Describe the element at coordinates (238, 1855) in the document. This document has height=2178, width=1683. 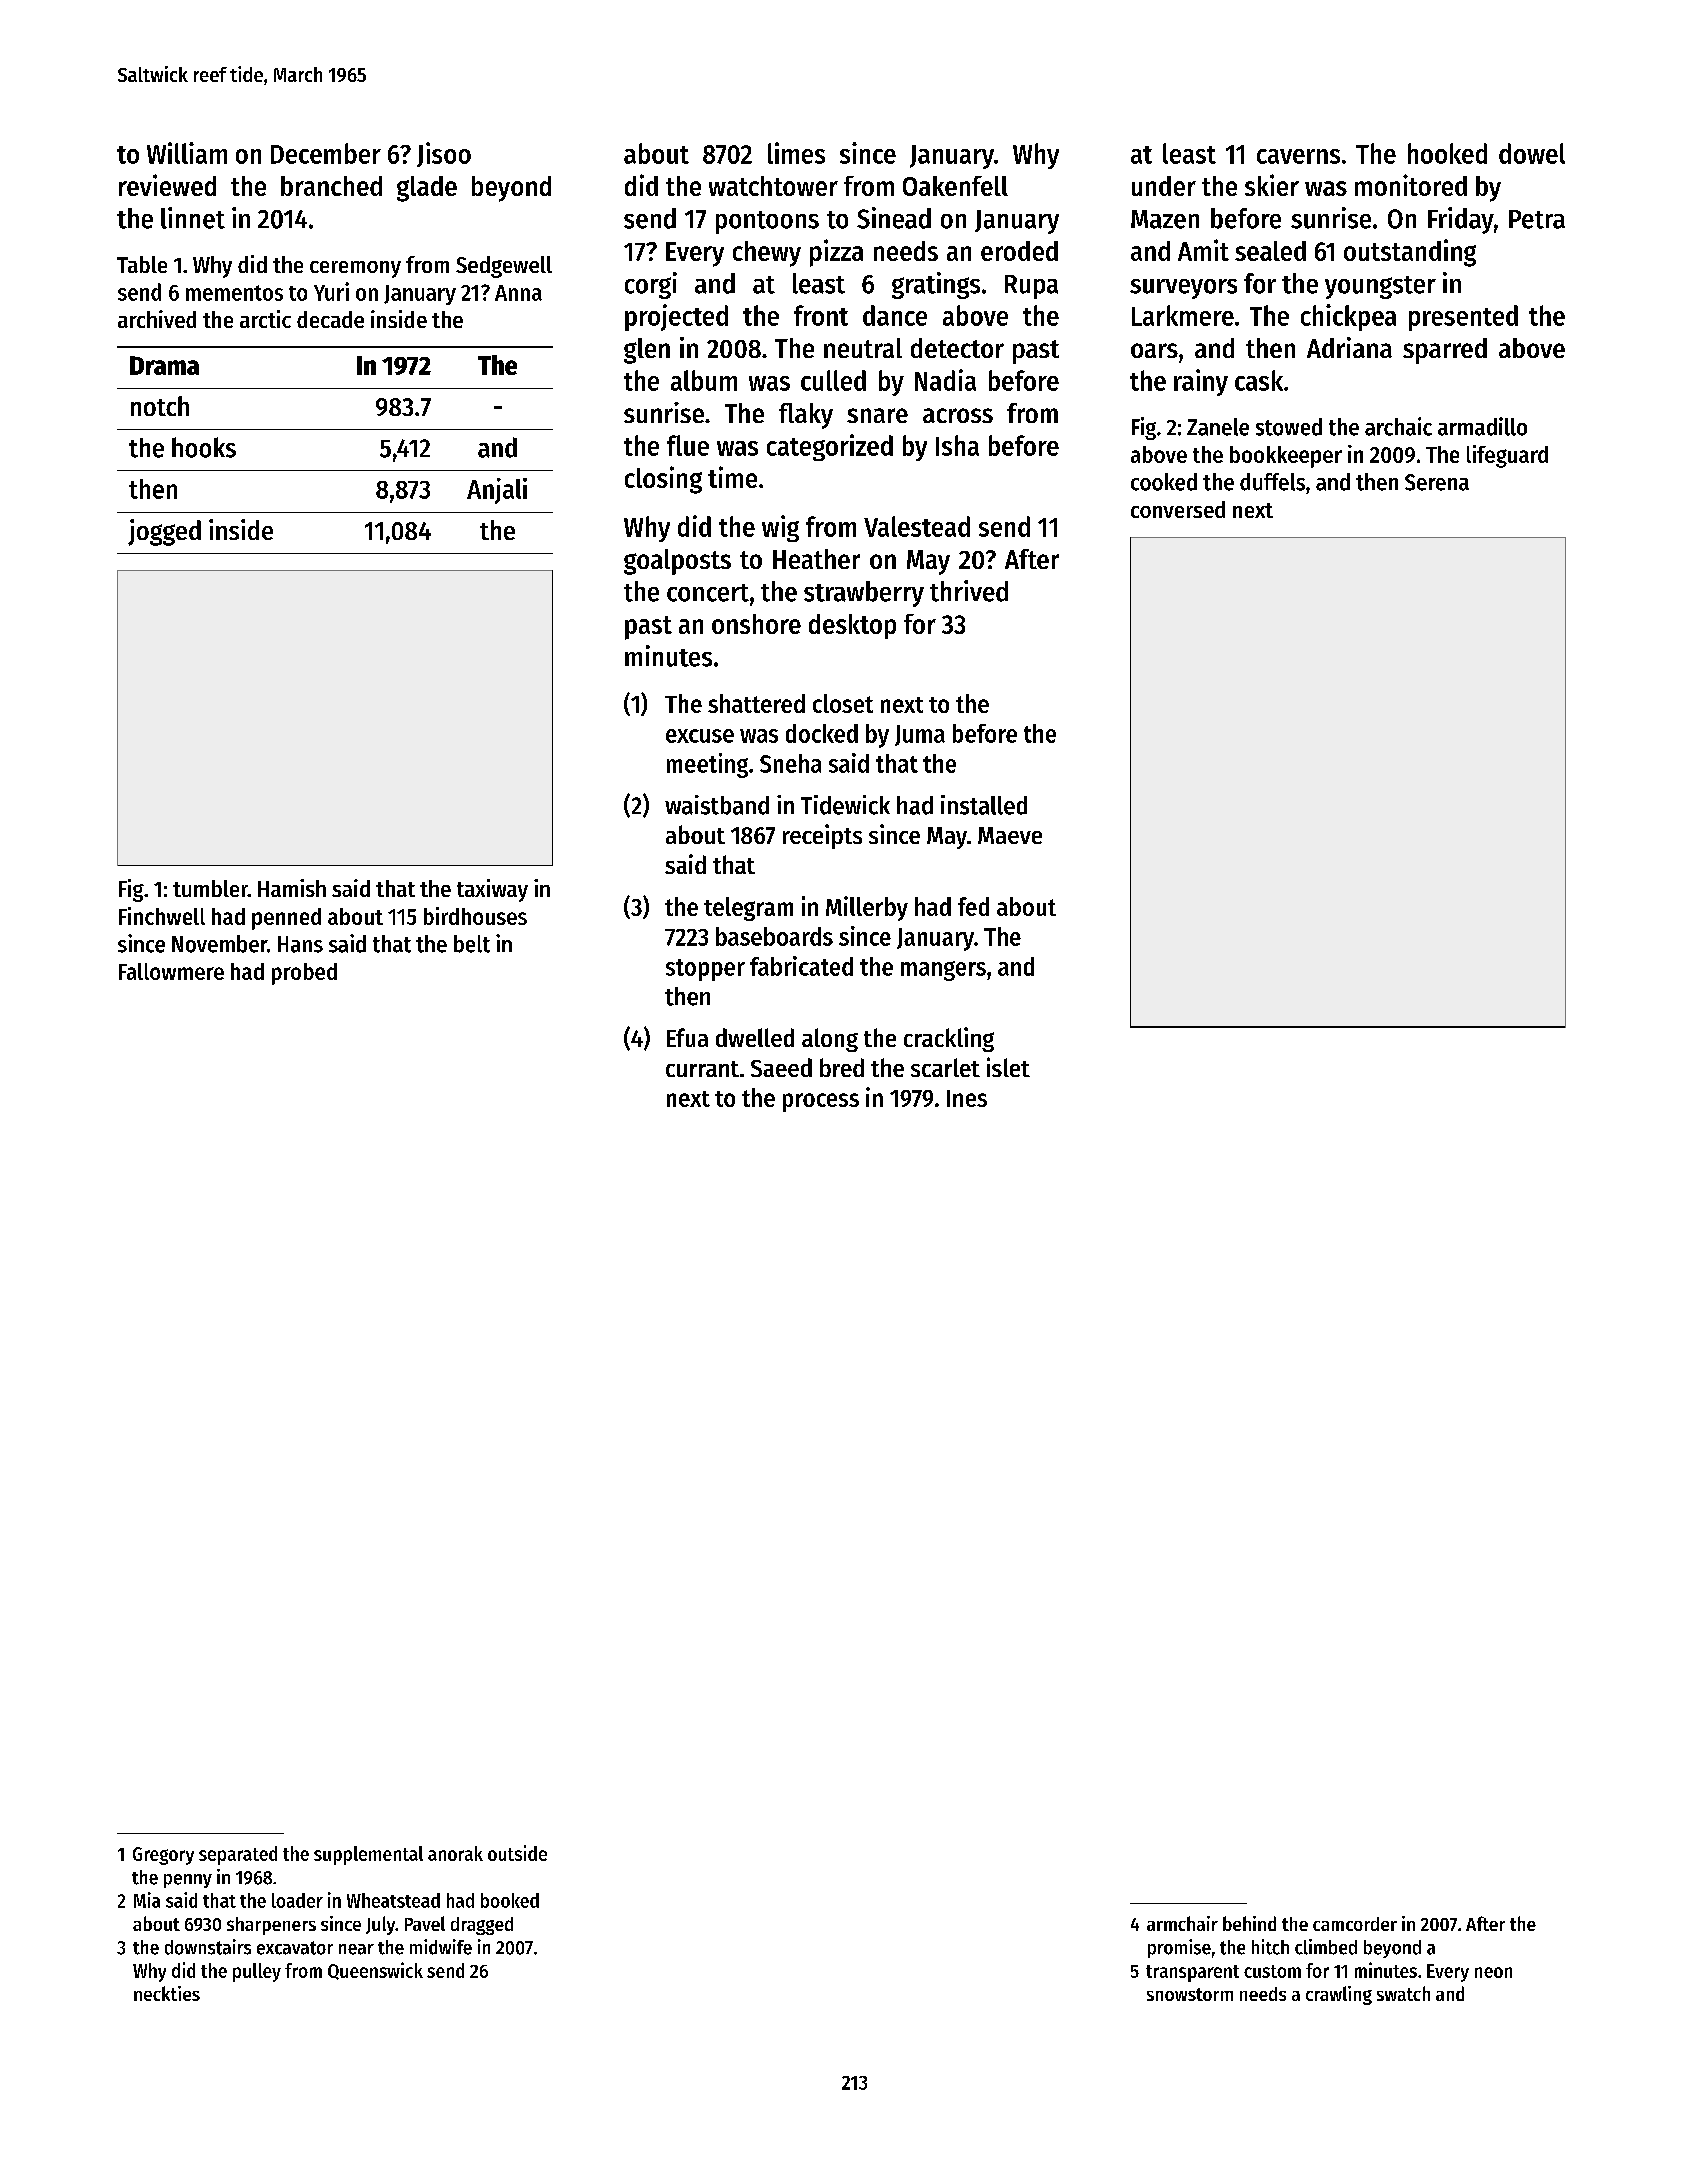
I see `separated` at that location.
